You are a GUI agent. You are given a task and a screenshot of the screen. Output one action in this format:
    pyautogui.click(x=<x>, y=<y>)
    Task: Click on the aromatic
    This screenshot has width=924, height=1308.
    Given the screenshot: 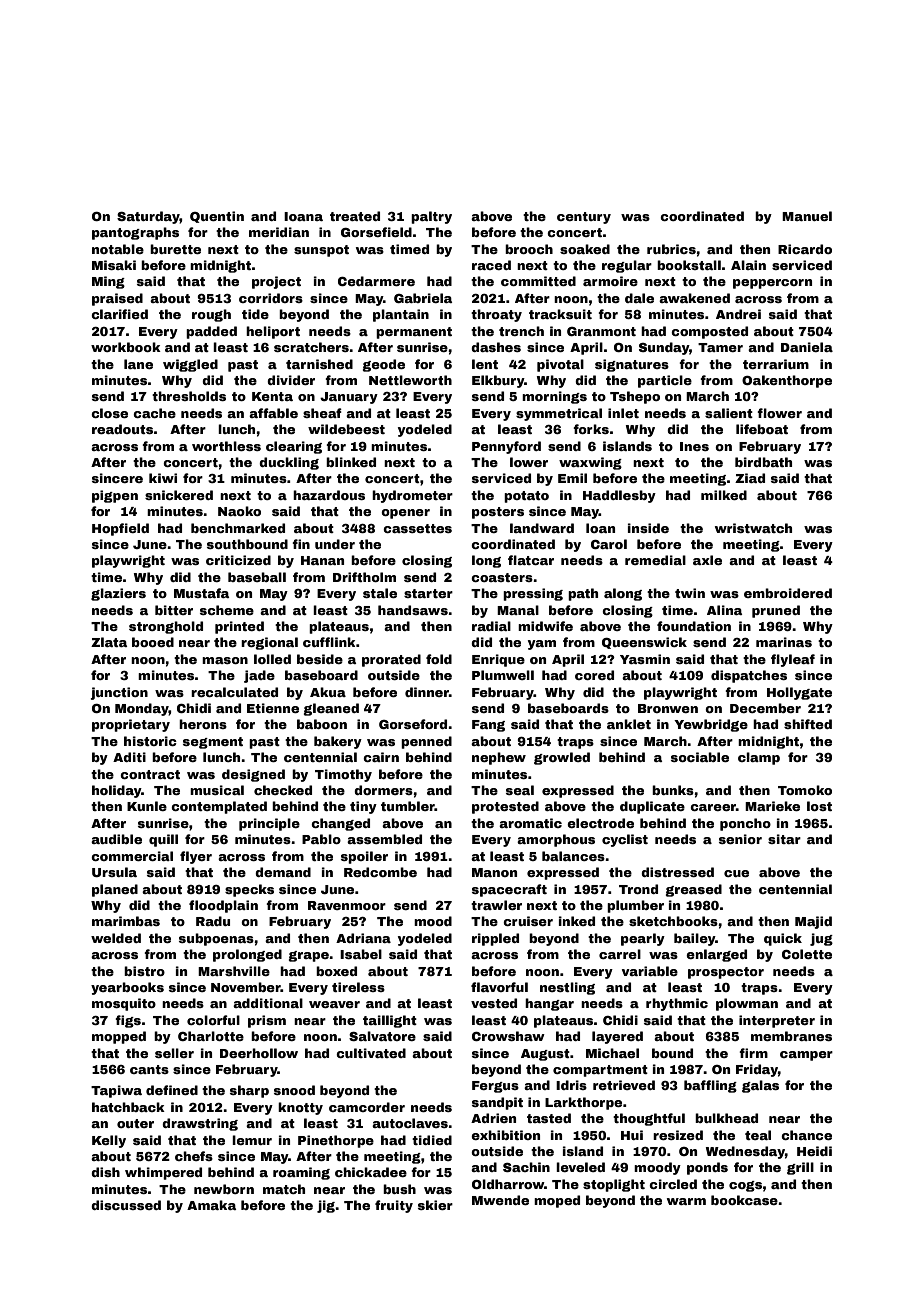 What is the action you would take?
    pyautogui.click(x=530, y=823)
